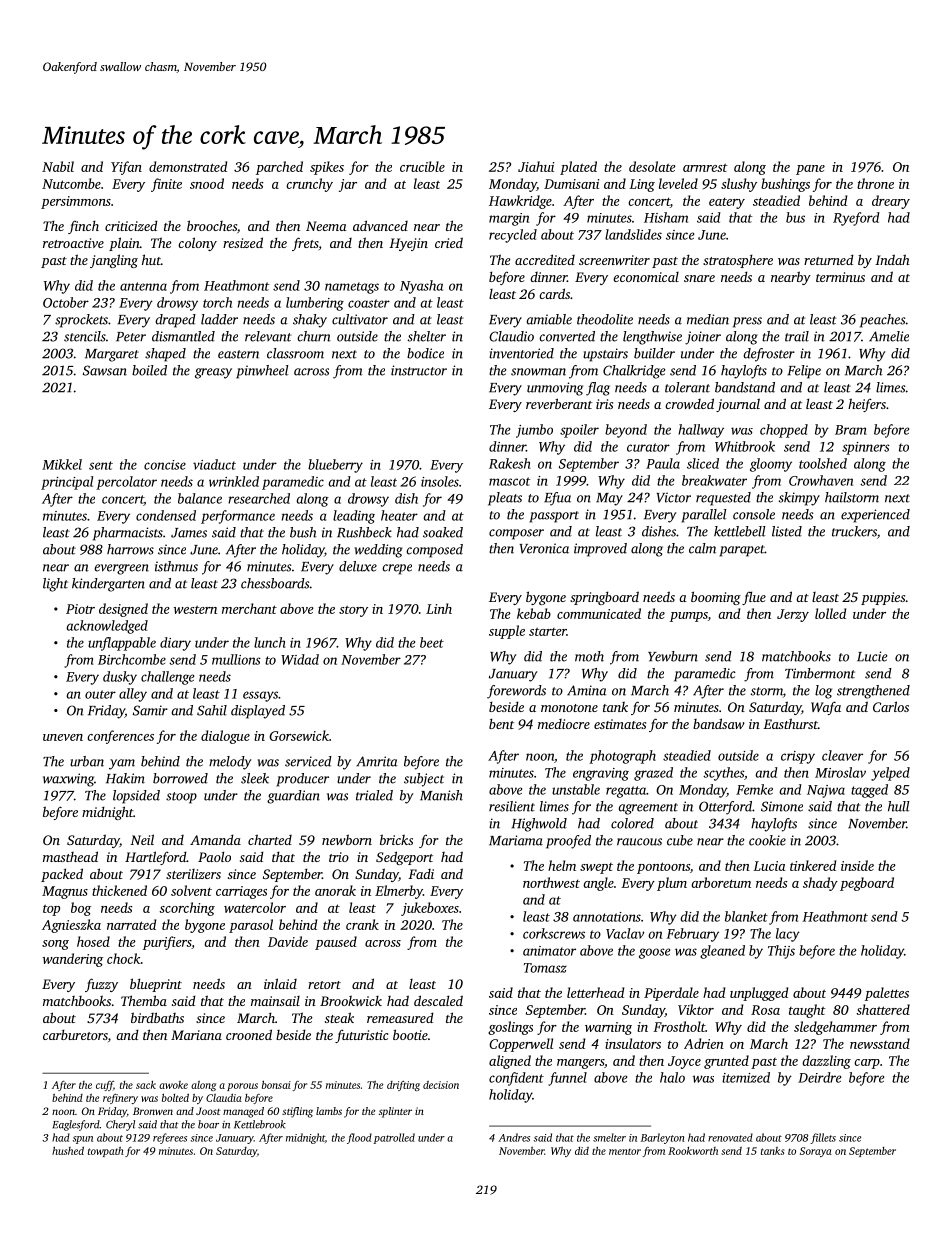 The image size is (952, 1233). I want to click on hushed, so click(68, 1150).
